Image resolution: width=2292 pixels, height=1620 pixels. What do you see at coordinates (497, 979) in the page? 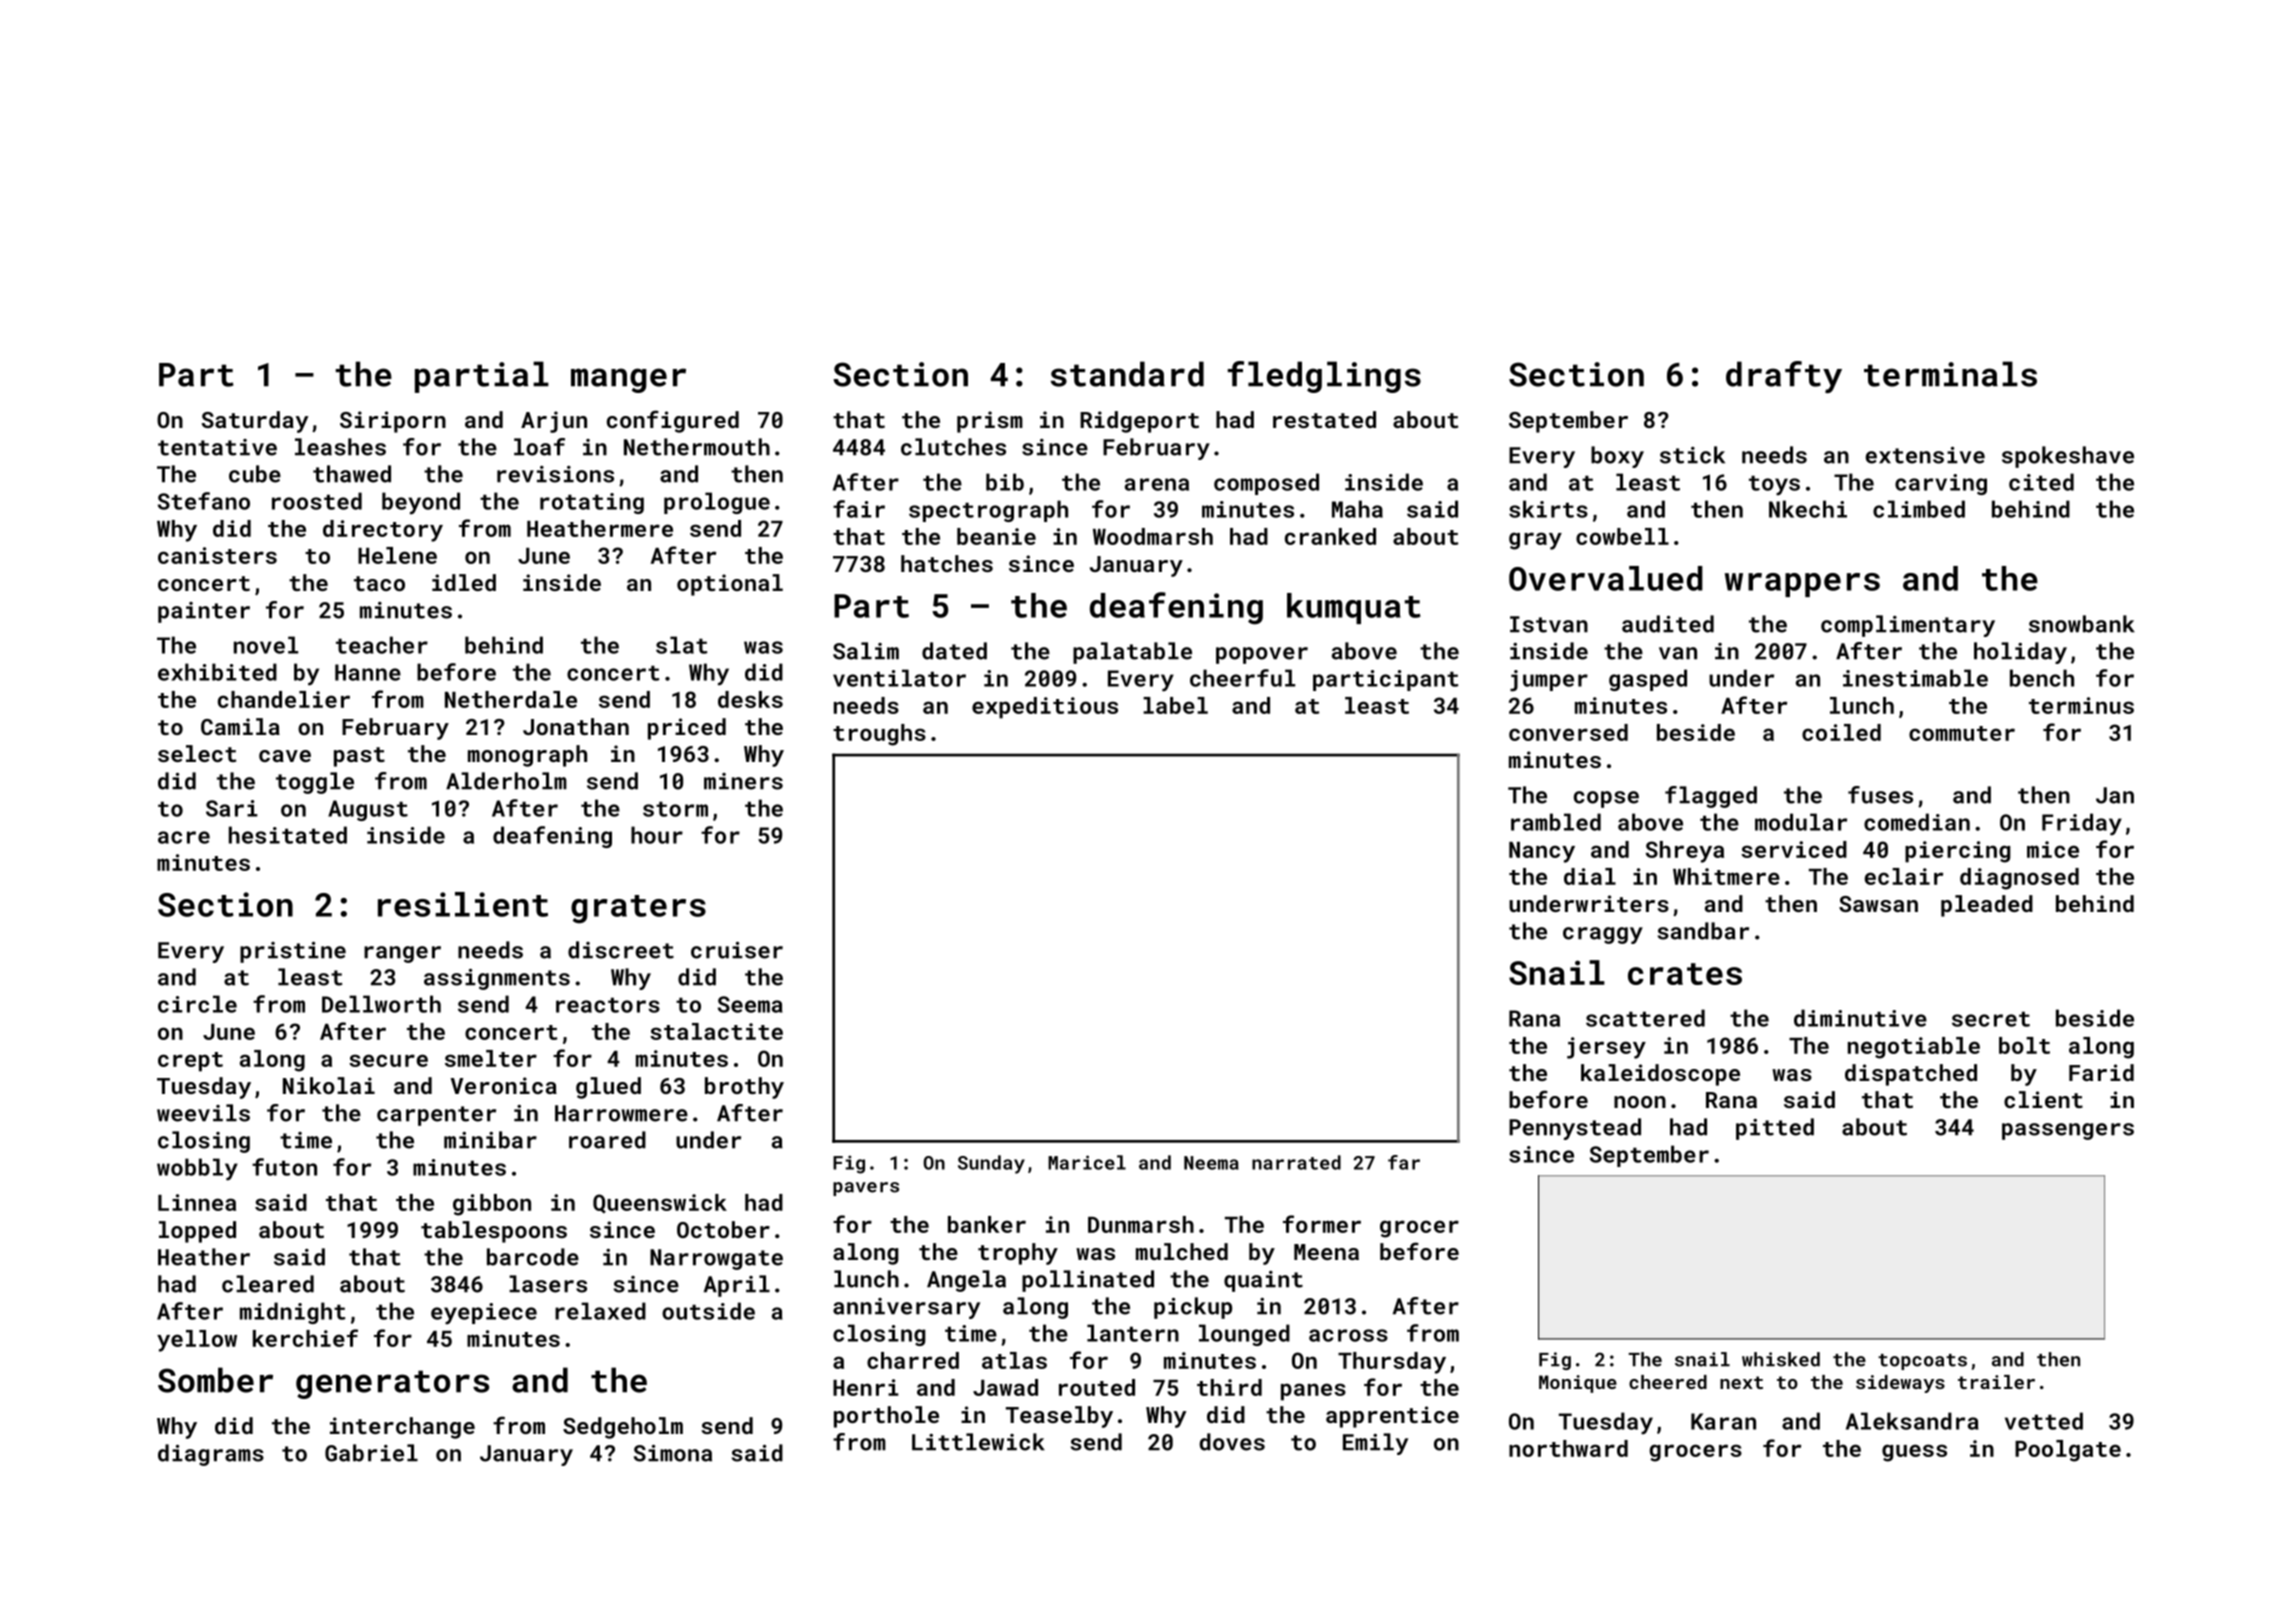
I see `assignments` at bounding box center [497, 979].
